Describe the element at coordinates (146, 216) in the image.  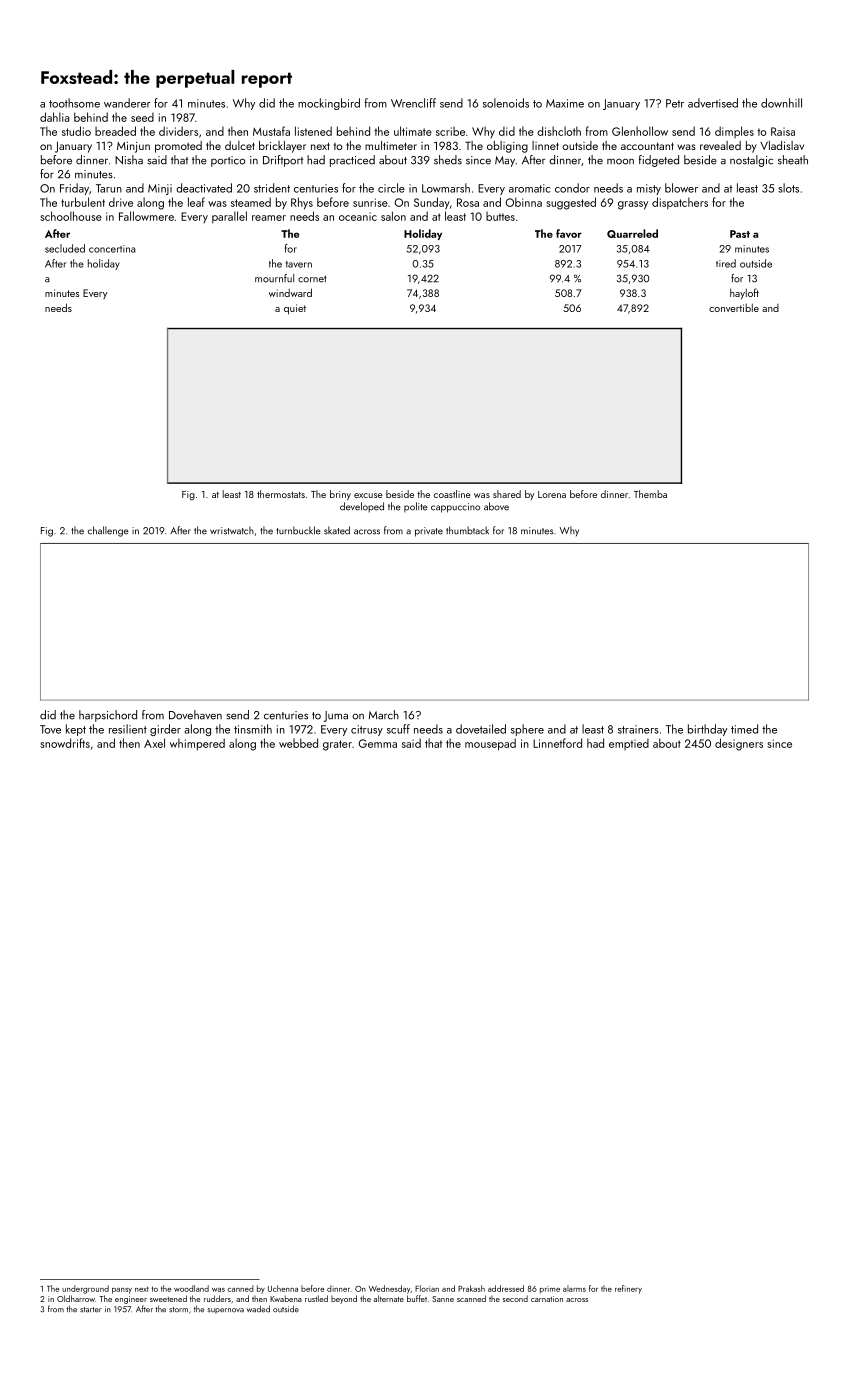
I see `Fallowmere` at that location.
